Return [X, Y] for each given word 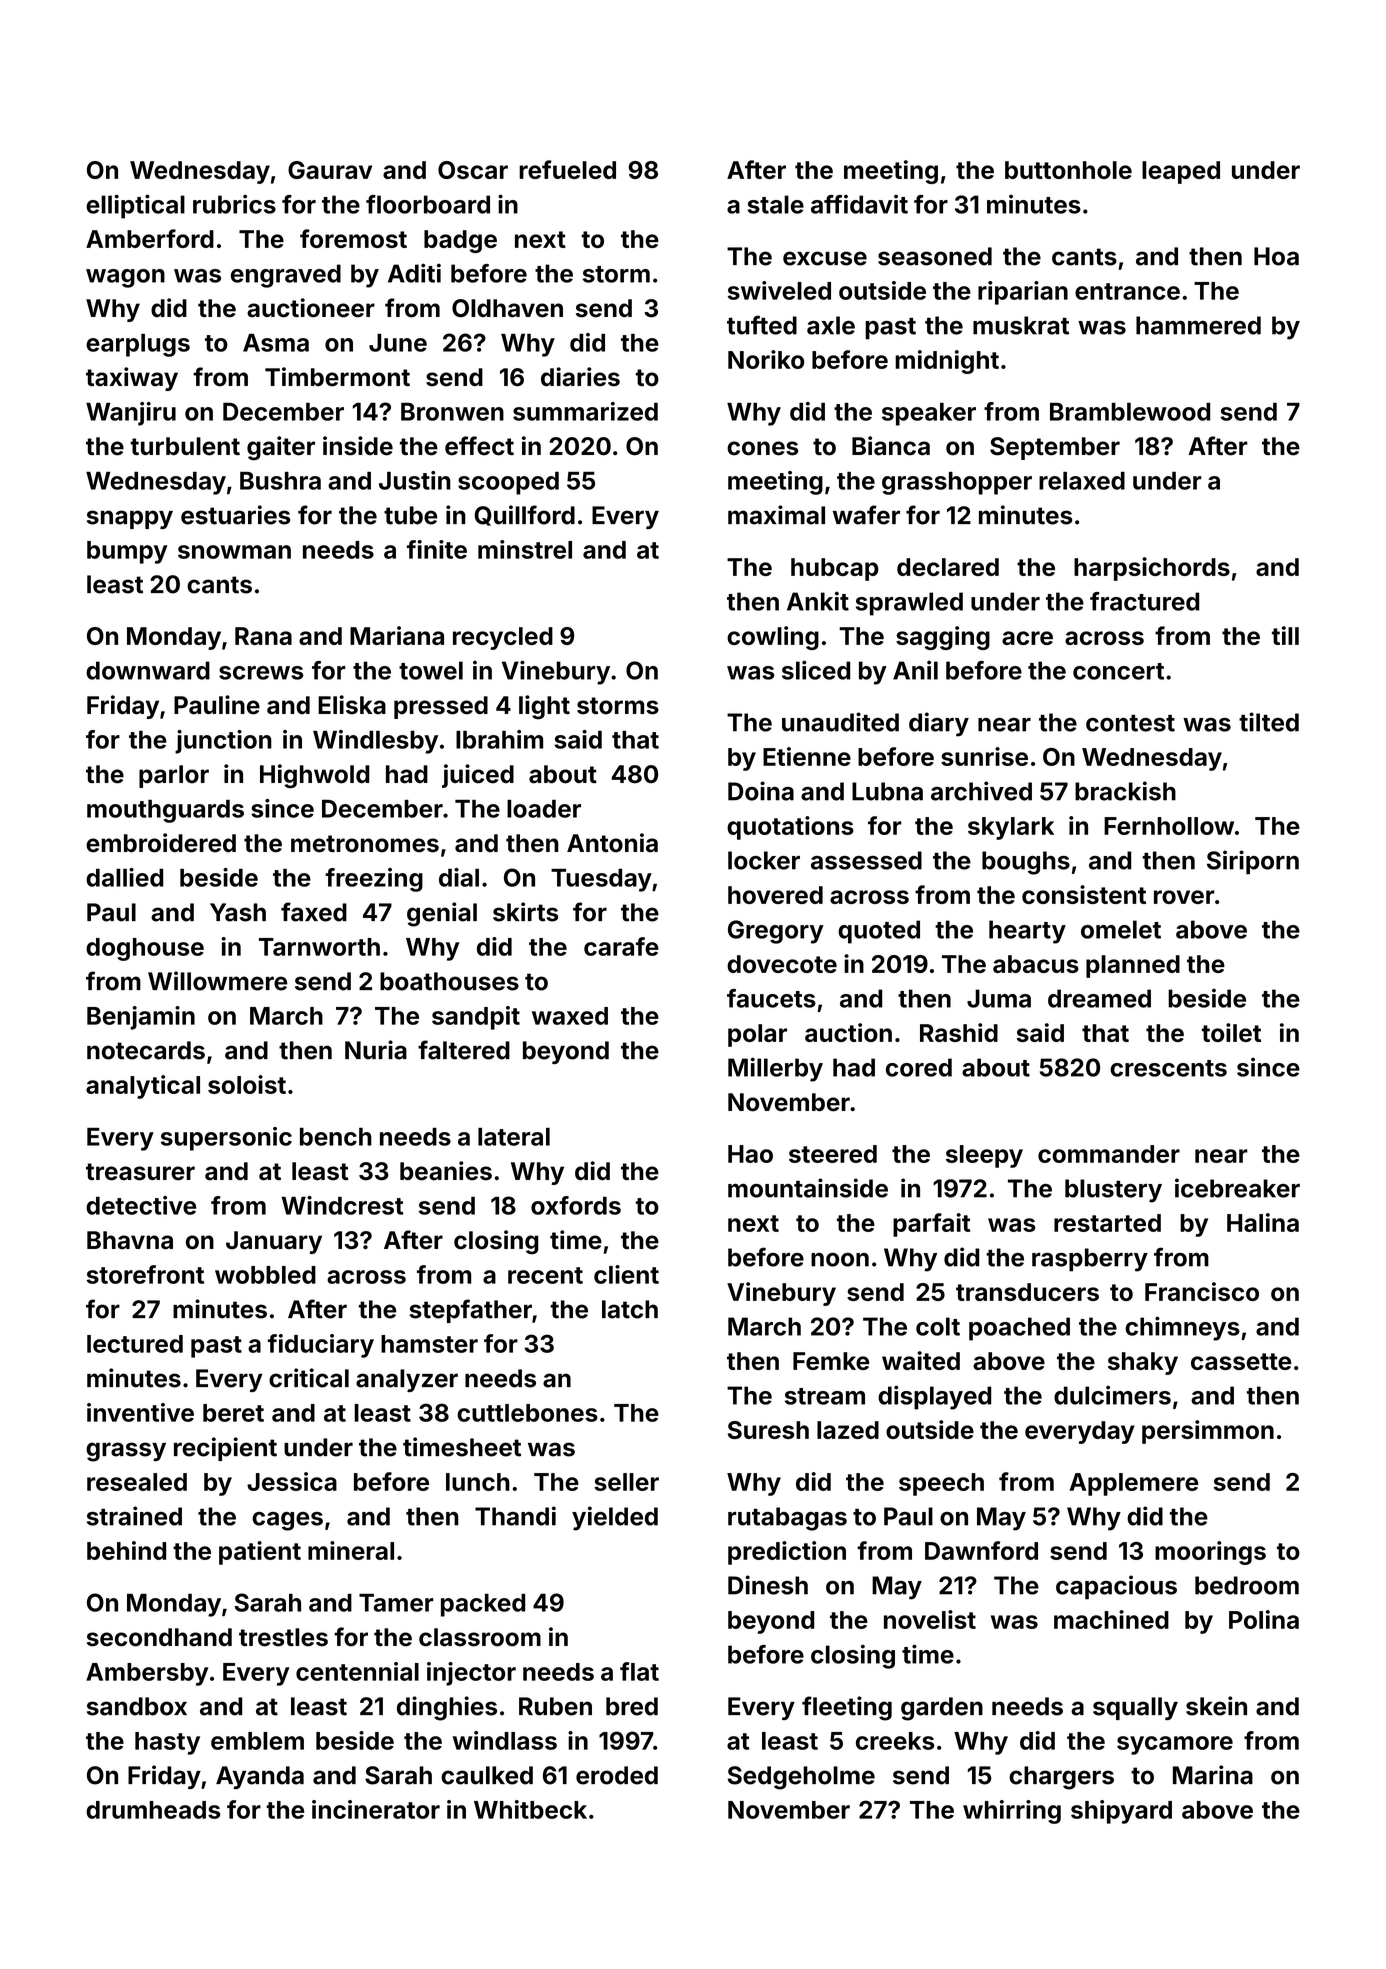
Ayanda [260, 1777]
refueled [567, 169]
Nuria [376, 1050]
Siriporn [1253, 862]
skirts [525, 912]
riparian [1023, 293]
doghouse [145, 949]
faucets [771, 998]
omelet [1121, 929]
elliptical [135, 206]
